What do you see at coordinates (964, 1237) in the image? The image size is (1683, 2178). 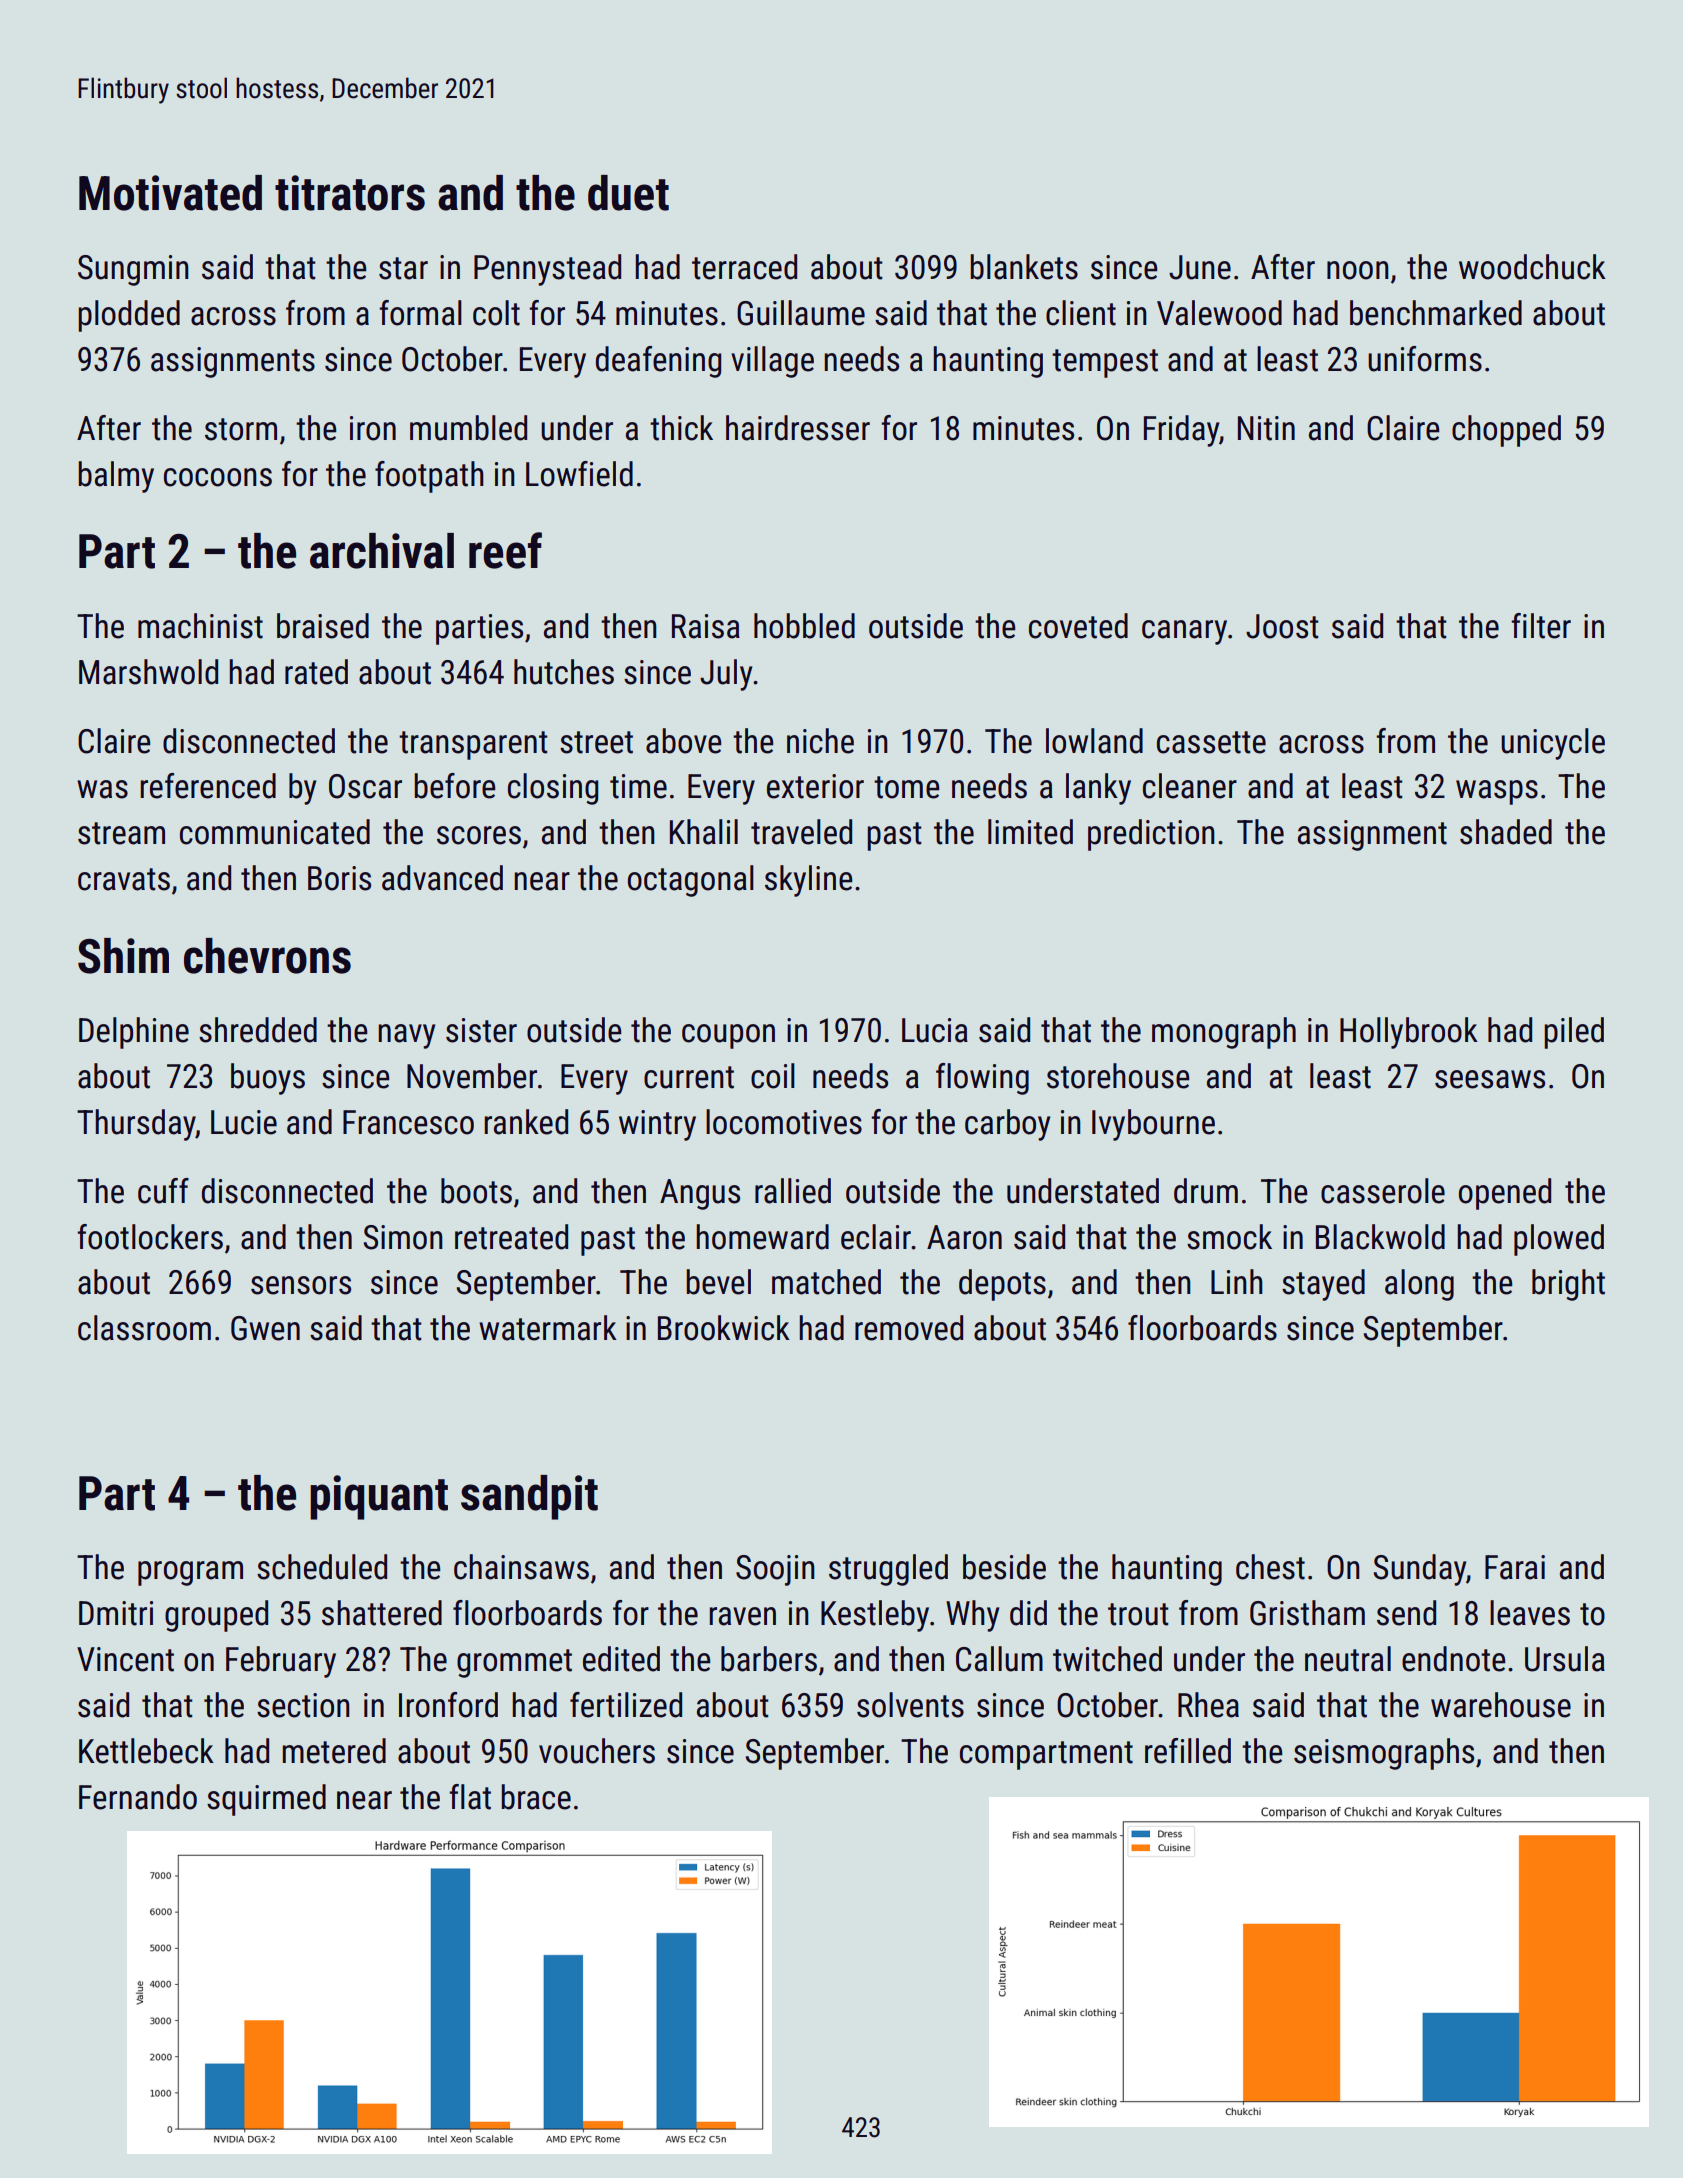 I see `Aaron` at bounding box center [964, 1237].
